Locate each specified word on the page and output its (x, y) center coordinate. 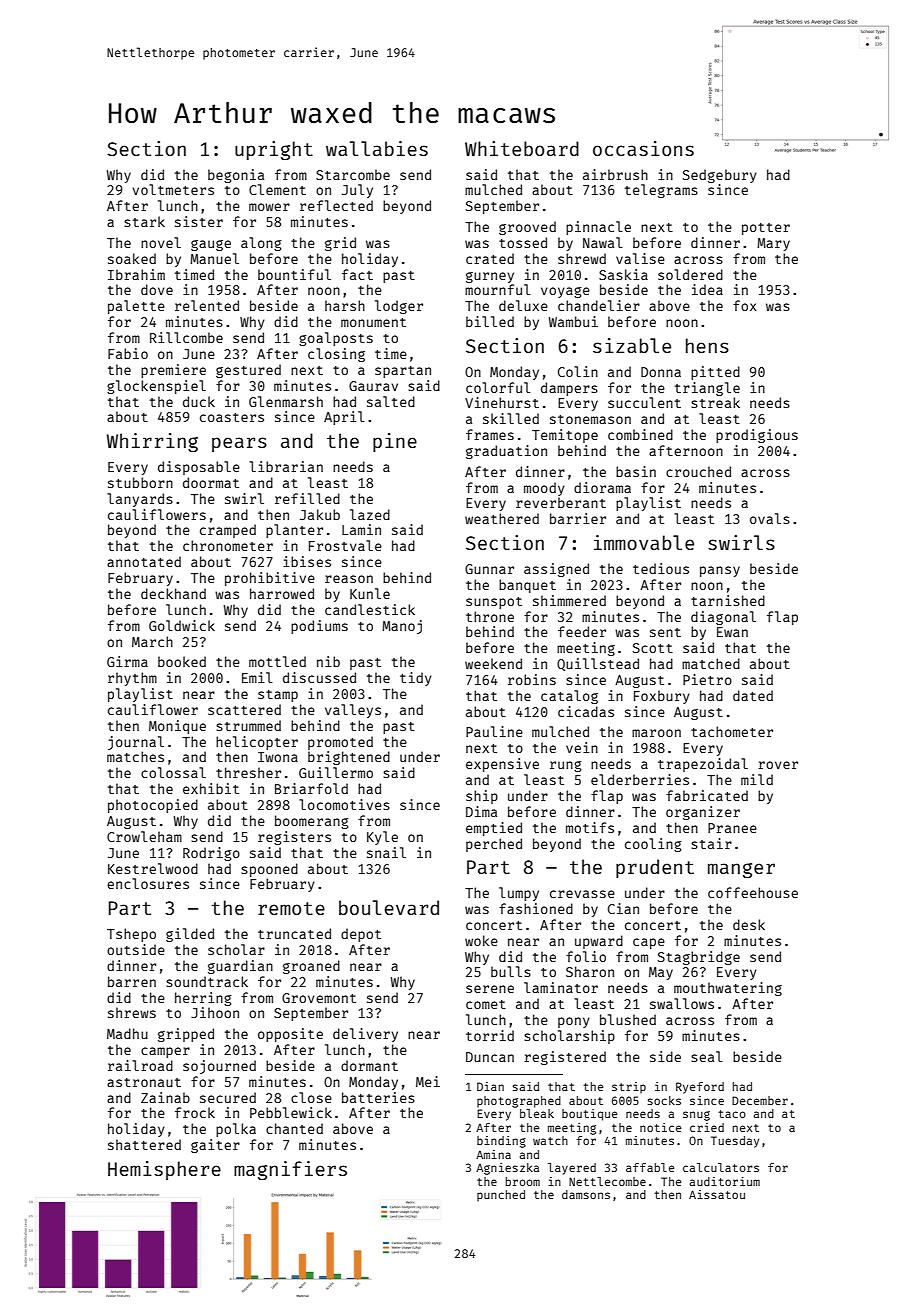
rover (778, 765)
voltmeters (173, 189)
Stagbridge (699, 958)
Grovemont (319, 998)
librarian (286, 466)
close (311, 1097)
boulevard (389, 907)
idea (707, 289)
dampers (569, 389)
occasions (643, 148)
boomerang (312, 822)
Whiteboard (522, 148)
